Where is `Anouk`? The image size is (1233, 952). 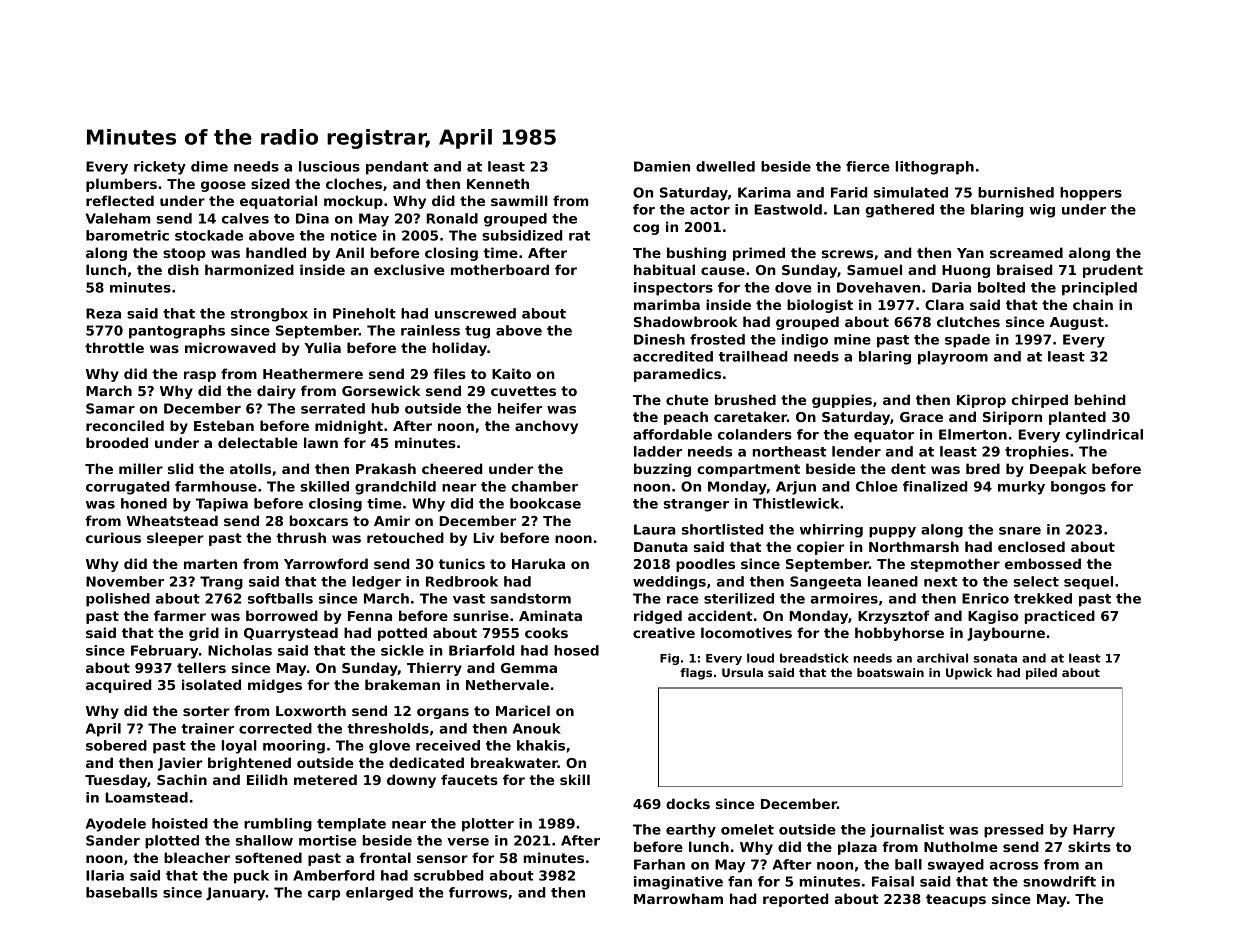
Anouk is located at coordinates (537, 728).
